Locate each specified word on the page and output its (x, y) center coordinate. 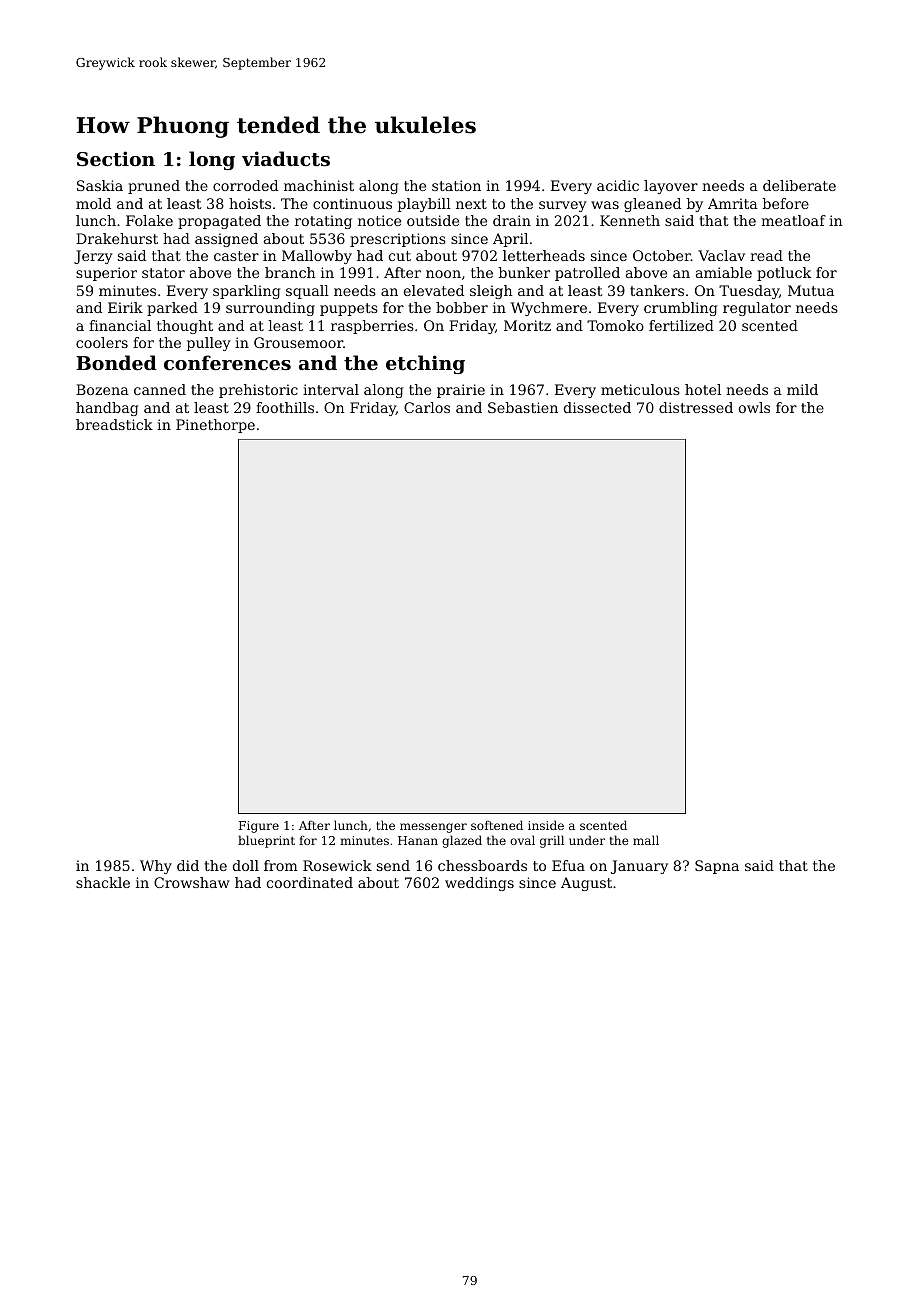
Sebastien (523, 407)
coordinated (310, 882)
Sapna (717, 867)
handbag (107, 409)
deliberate (799, 185)
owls (754, 407)
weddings (479, 884)
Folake (149, 220)
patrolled (587, 274)
